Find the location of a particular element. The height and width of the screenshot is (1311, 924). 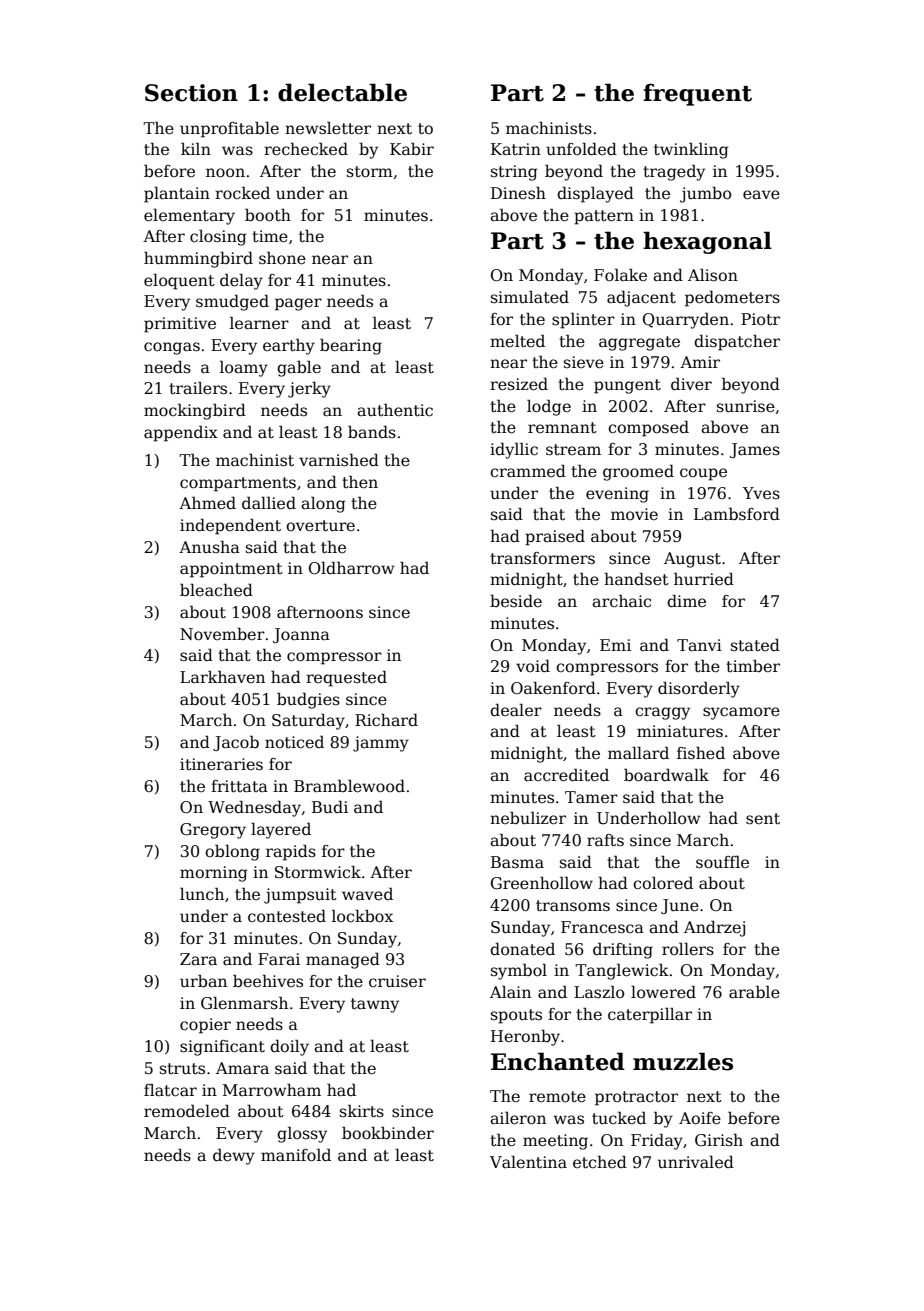

Kabir is located at coordinates (412, 148).
